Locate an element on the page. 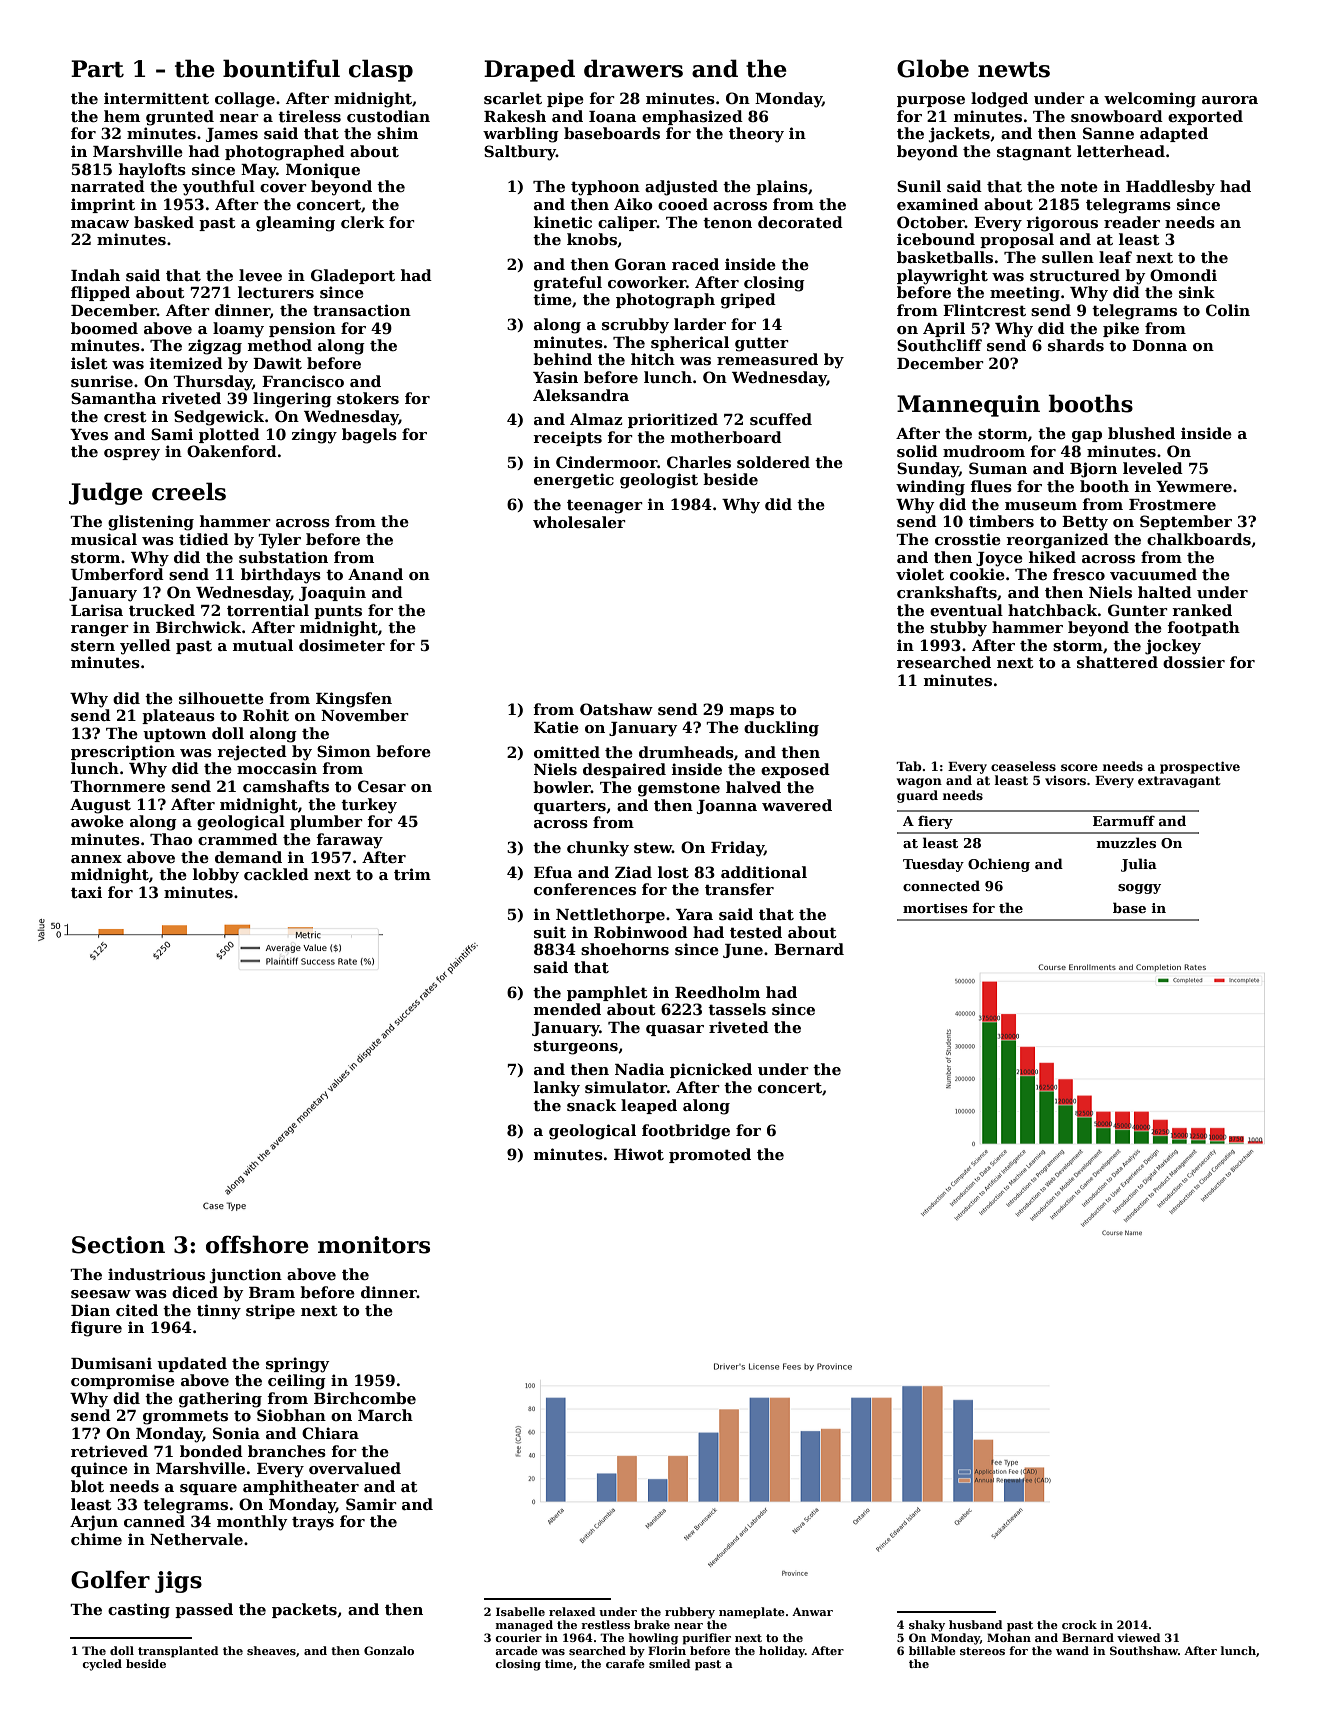  casting is located at coordinates (139, 1611).
